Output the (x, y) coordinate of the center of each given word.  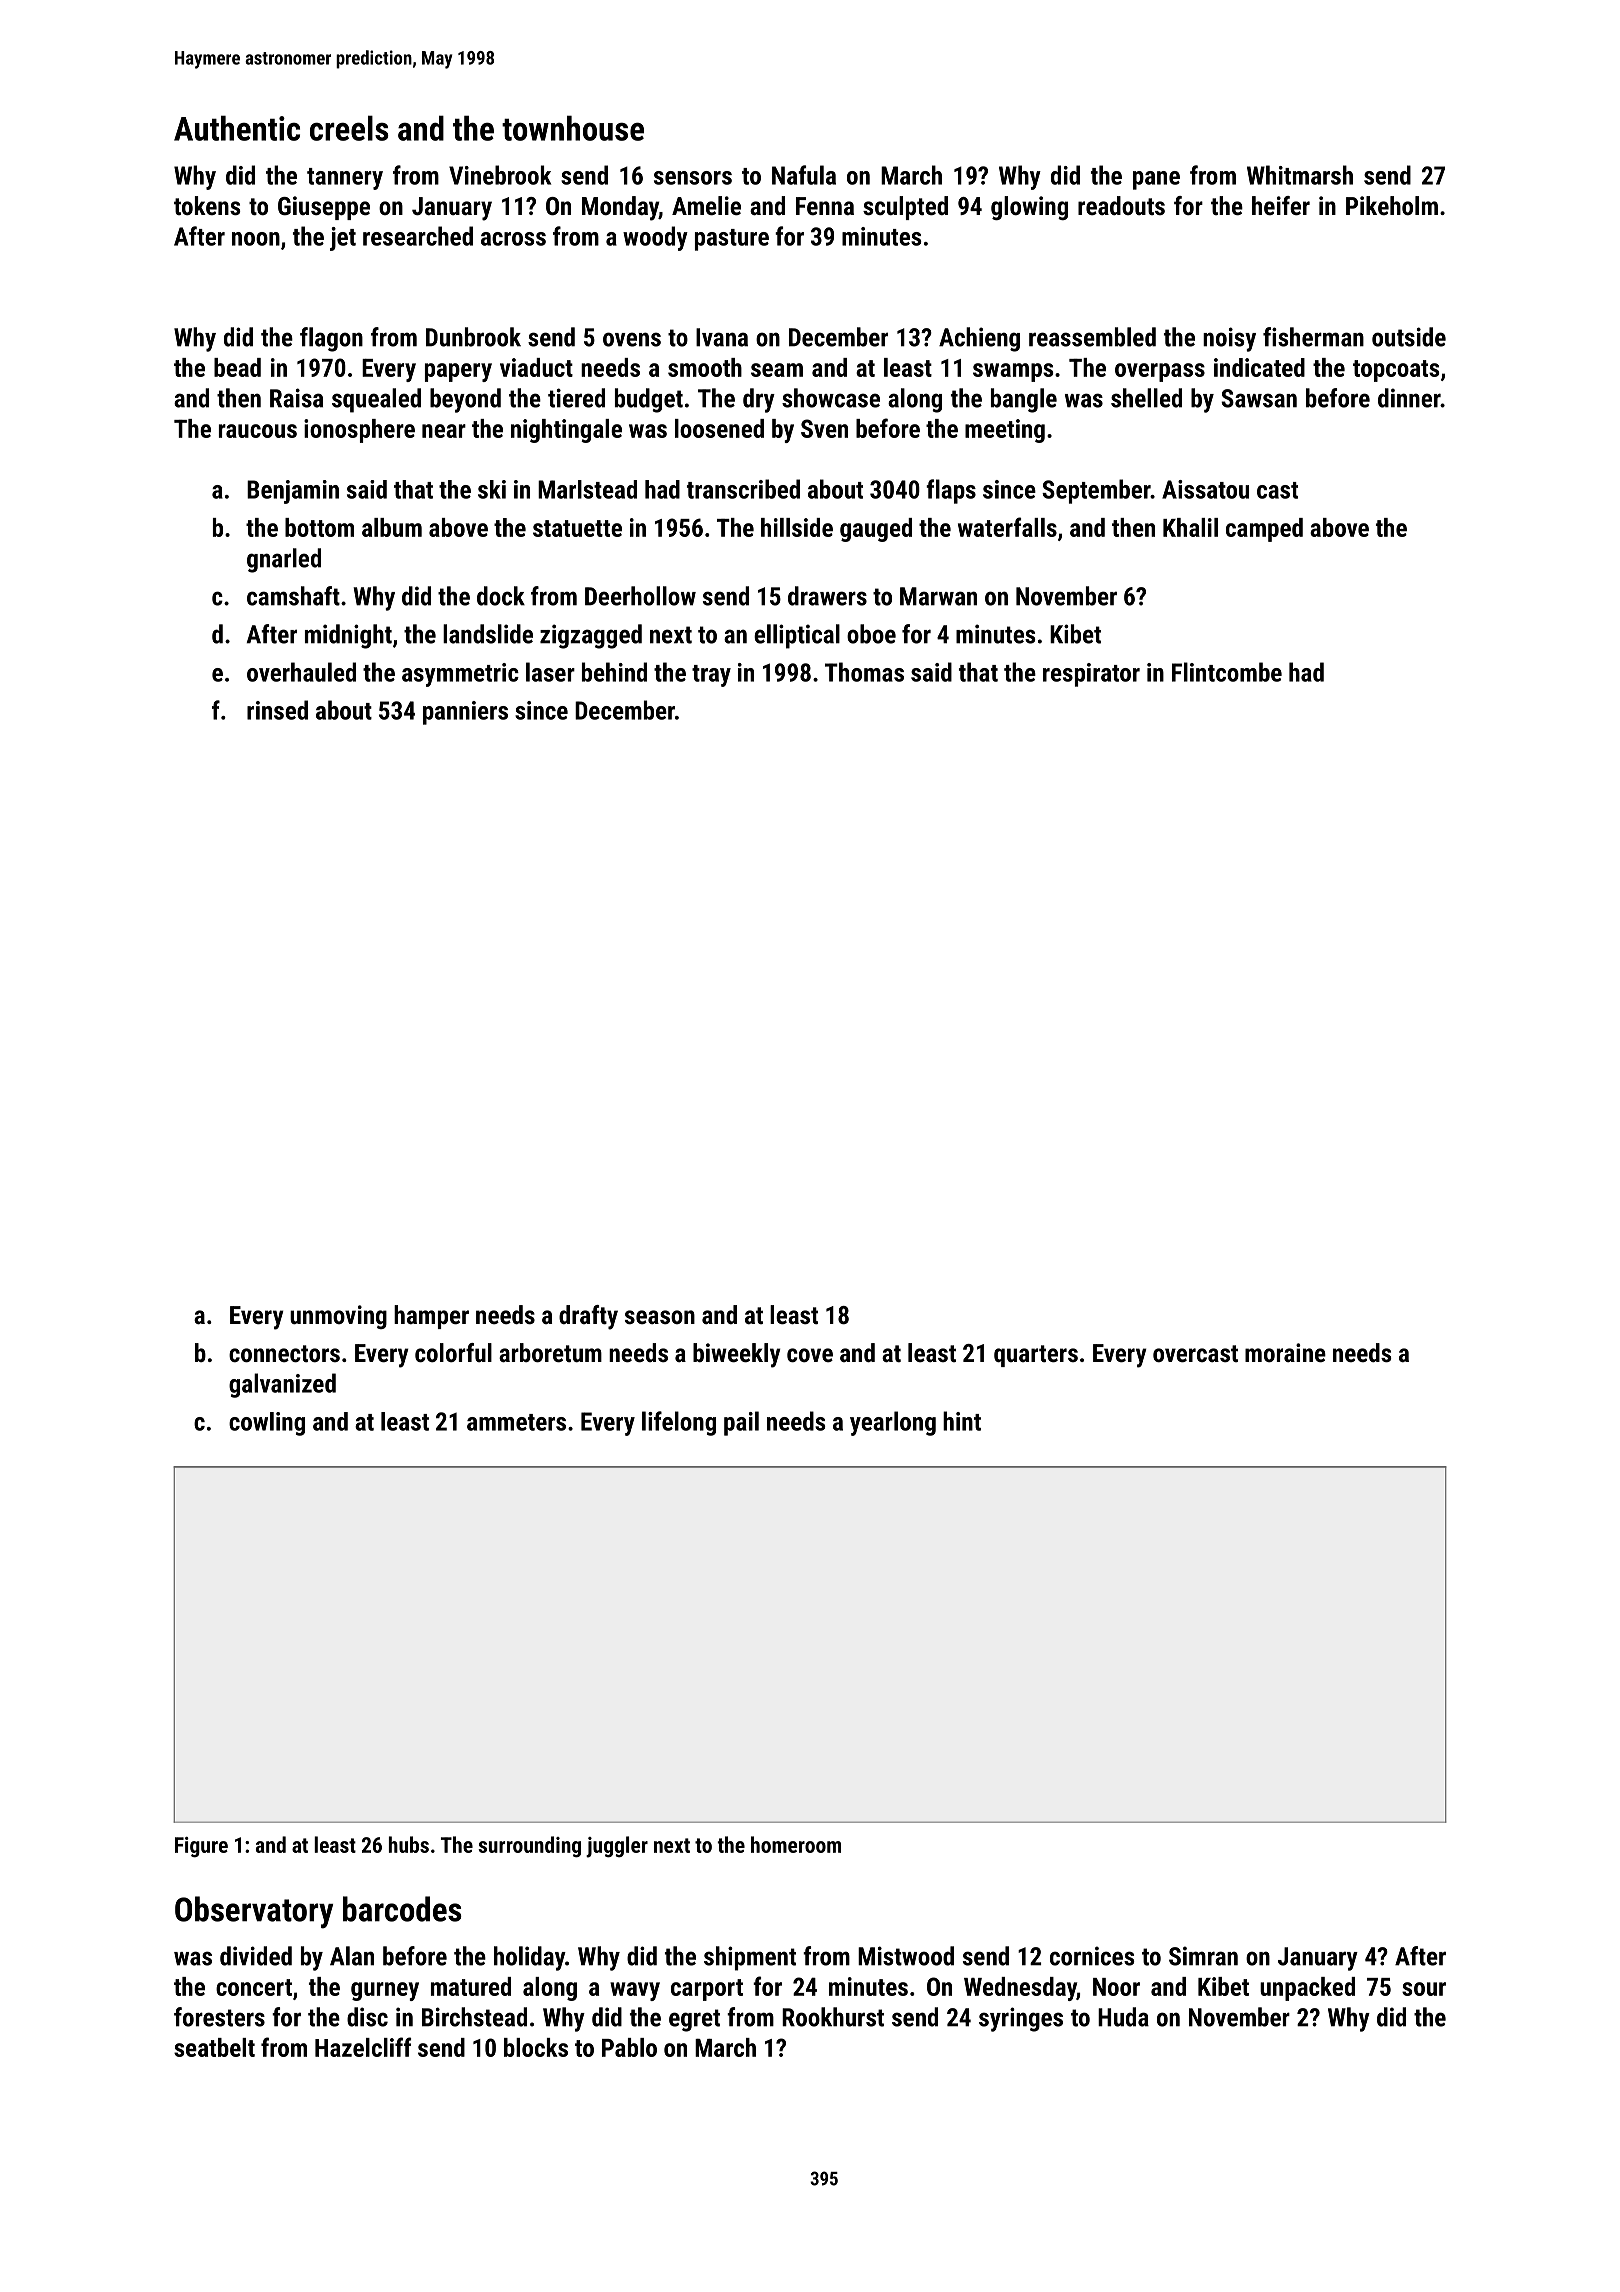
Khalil (1190, 527)
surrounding (529, 1847)
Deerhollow (640, 596)
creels (349, 128)
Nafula (804, 175)
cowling (267, 1424)
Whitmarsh (1300, 175)
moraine (1285, 1352)
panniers (465, 713)
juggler (617, 1847)
